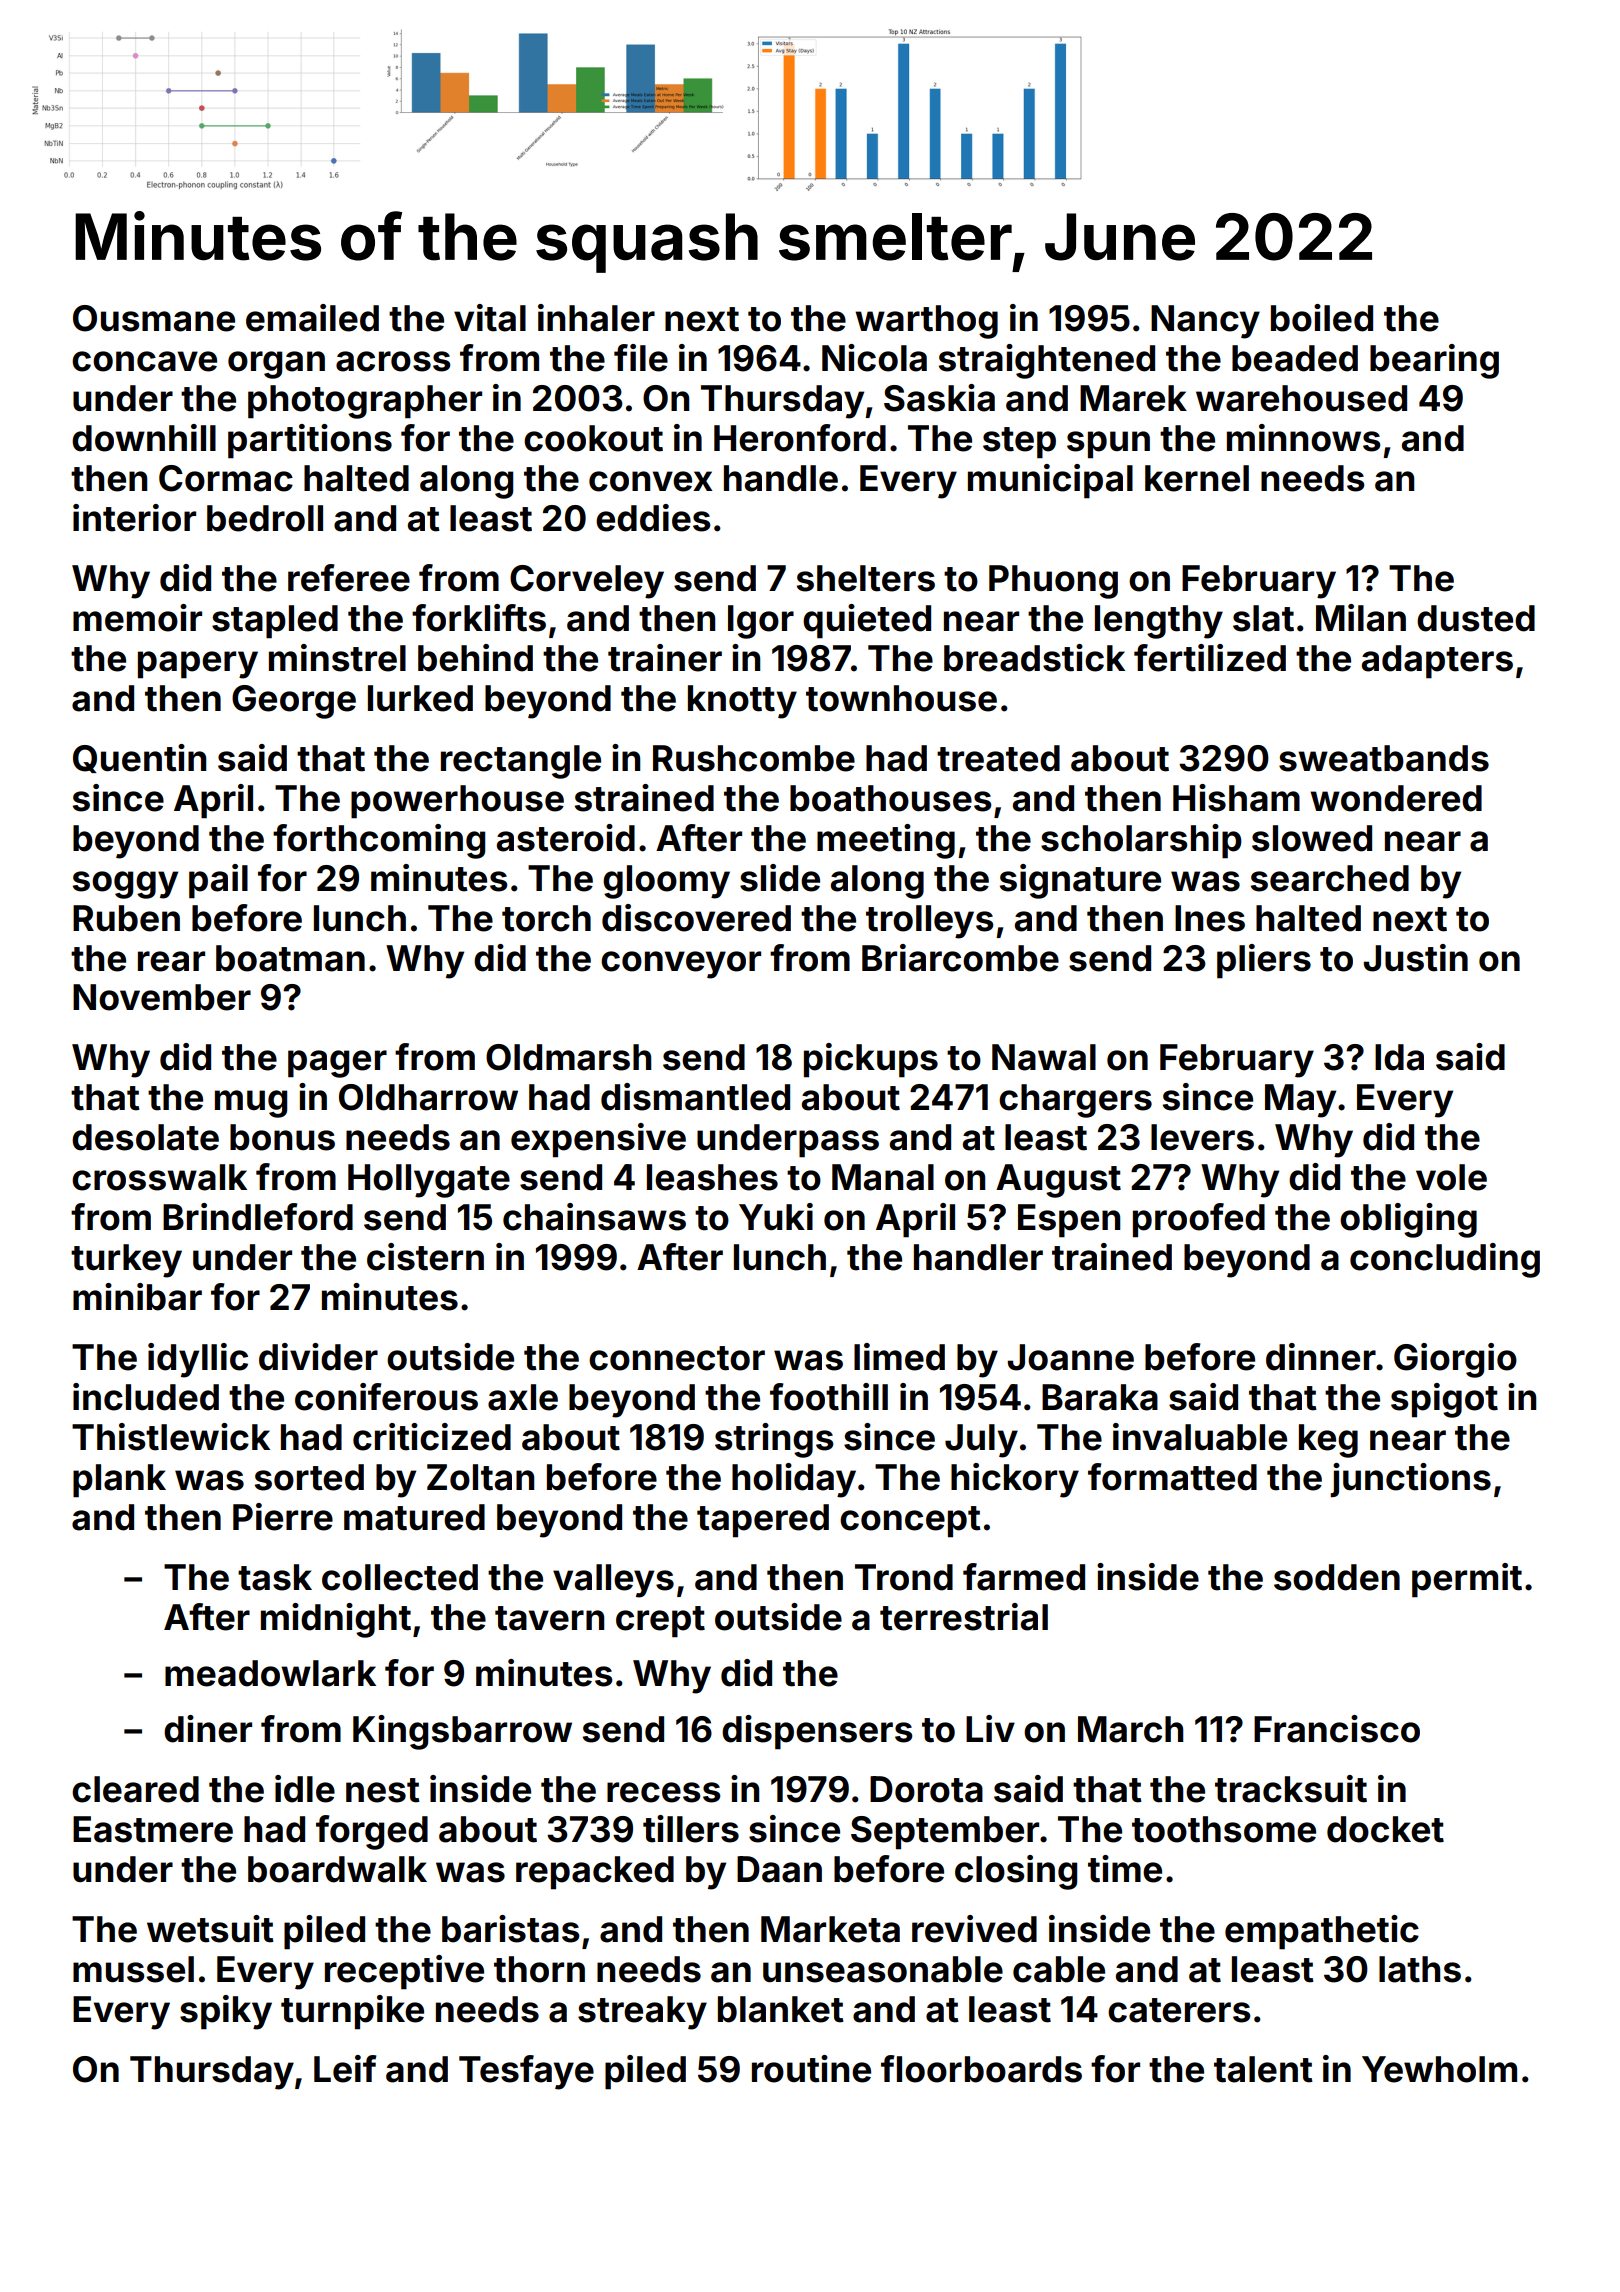 This image has width=1620, height=2292. Describe the element at coordinates (154, 318) in the image. I see `Ousmane` at that location.
